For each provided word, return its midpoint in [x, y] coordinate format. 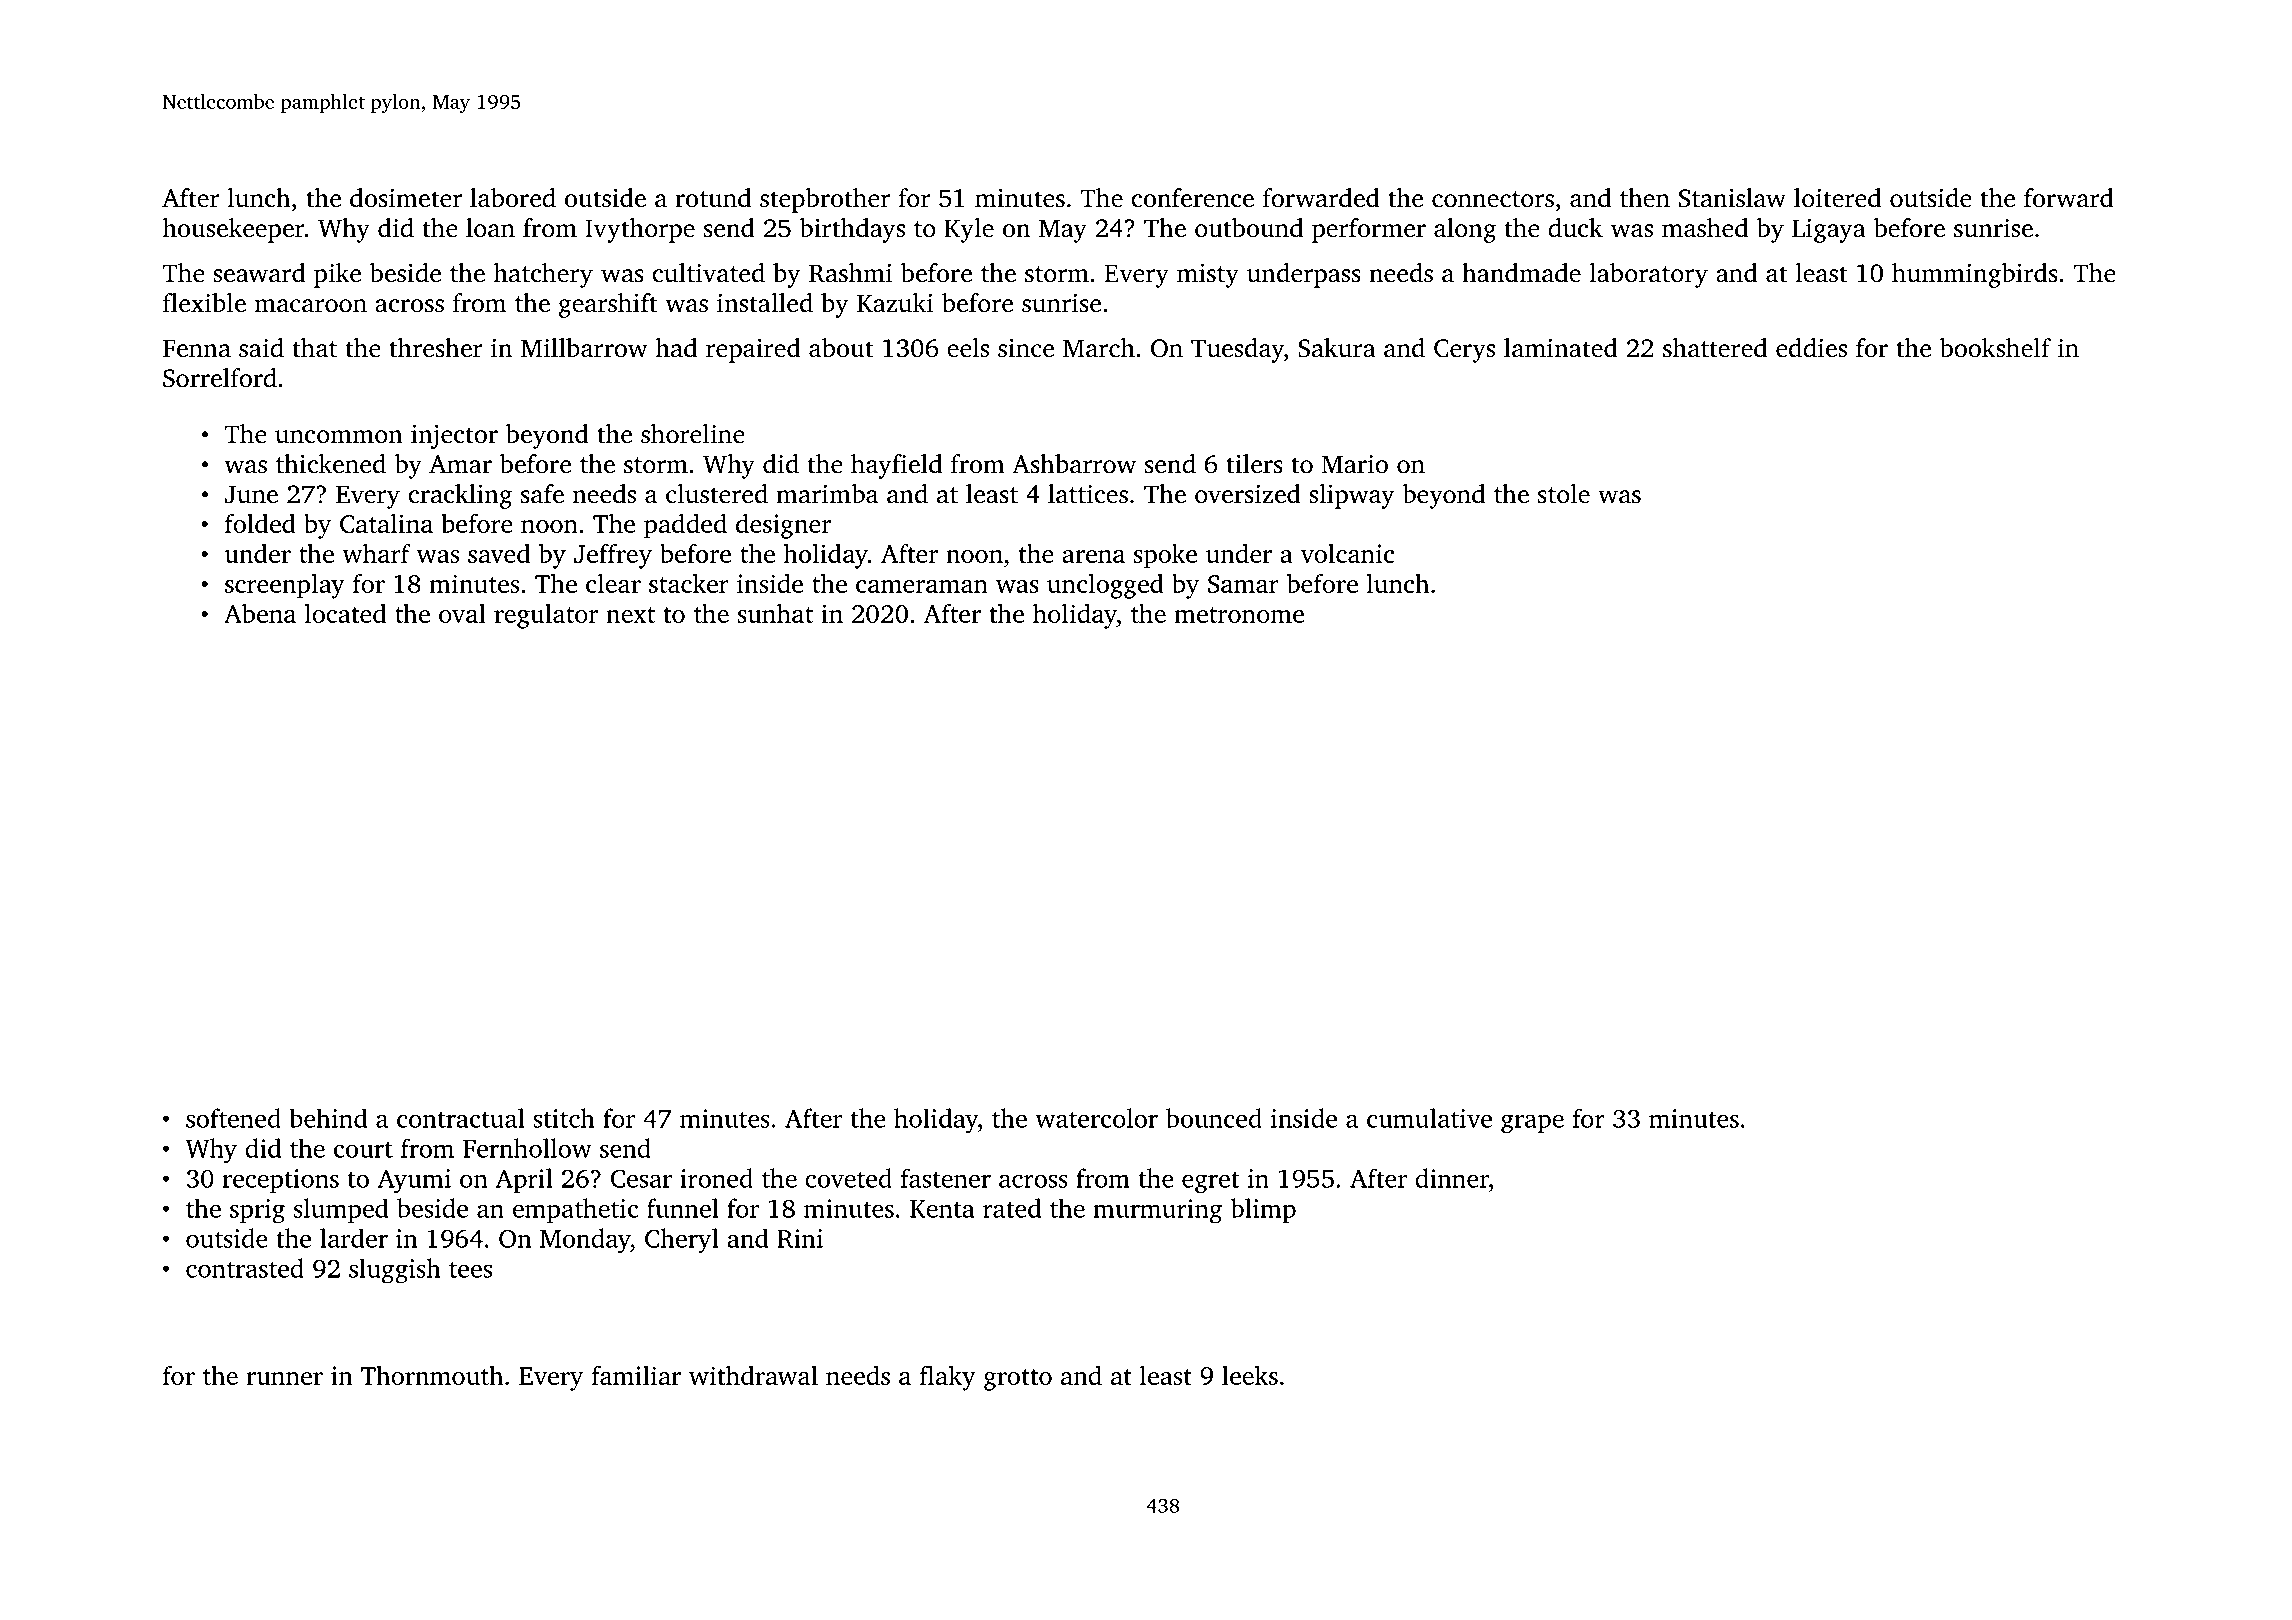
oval [462, 613]
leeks [1250, 1375]
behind [328, 1118]
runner [284, 1378]
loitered [1837, 198]
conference [1192, 198]
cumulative [1429, 1118]
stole [1564, 494]
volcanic [1347, 553]
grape [1532, 1124]
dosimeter [406, 198]
